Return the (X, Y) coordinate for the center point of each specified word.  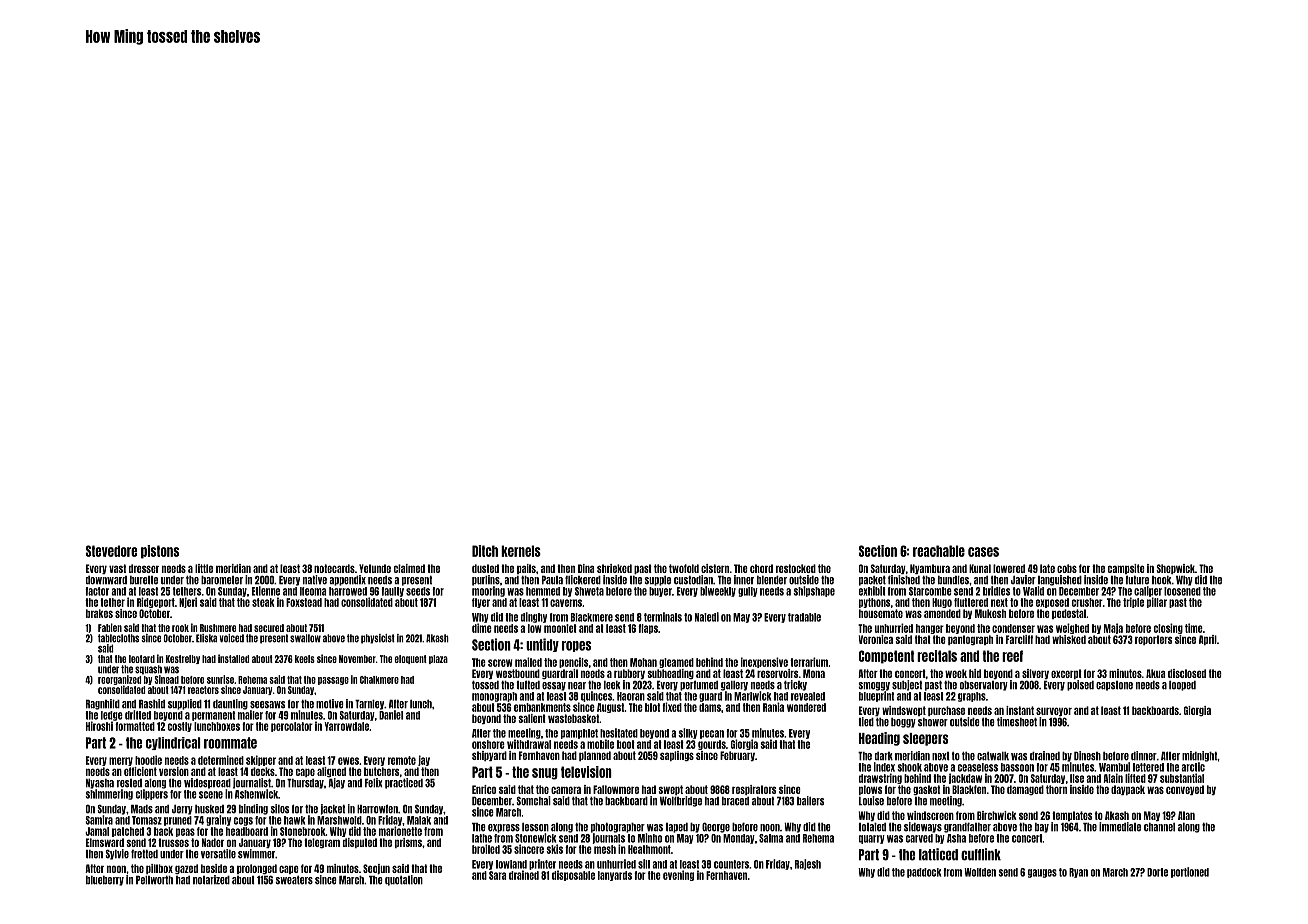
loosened (1182, 591)
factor (97, 591)
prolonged (257, 869)
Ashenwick (256, 794)
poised (1080, 685)
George (716, 827)
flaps (648, 629)
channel (1159, 827)
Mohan (643, 662)
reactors (203, 690)
